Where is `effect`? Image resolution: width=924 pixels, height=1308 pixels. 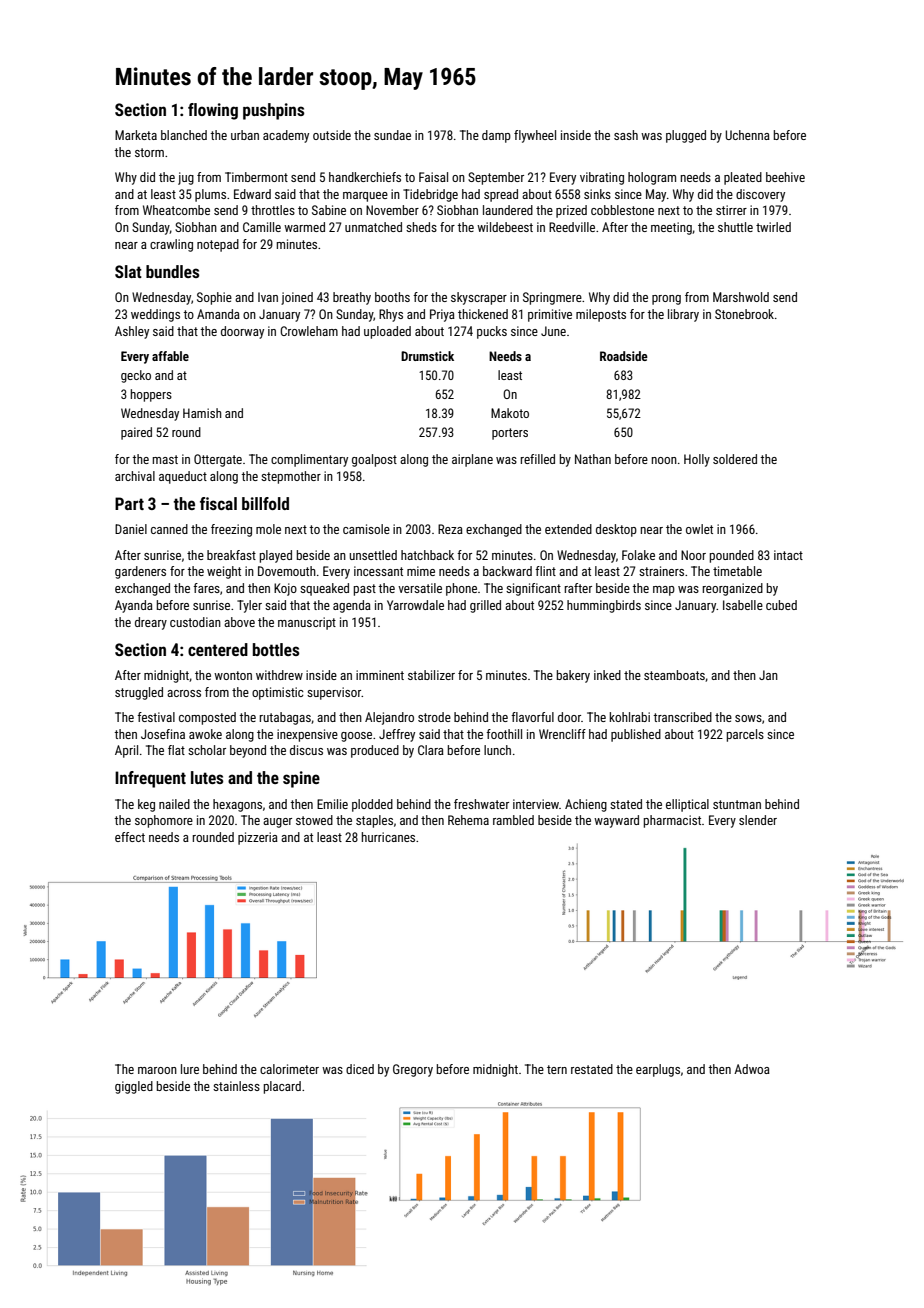 effect is located at coordinates (130, 837).
